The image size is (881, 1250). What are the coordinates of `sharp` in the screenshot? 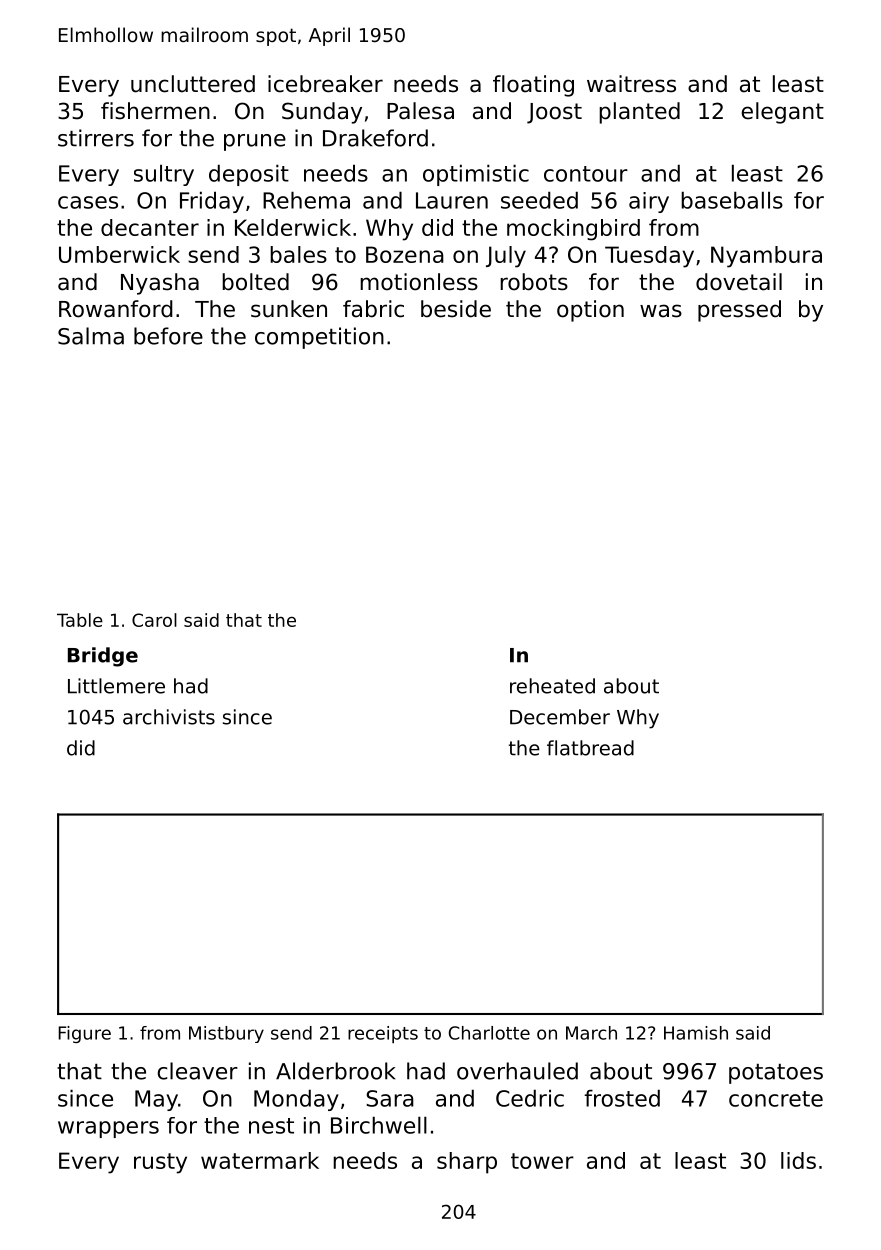 It's located at (467, 1163).
